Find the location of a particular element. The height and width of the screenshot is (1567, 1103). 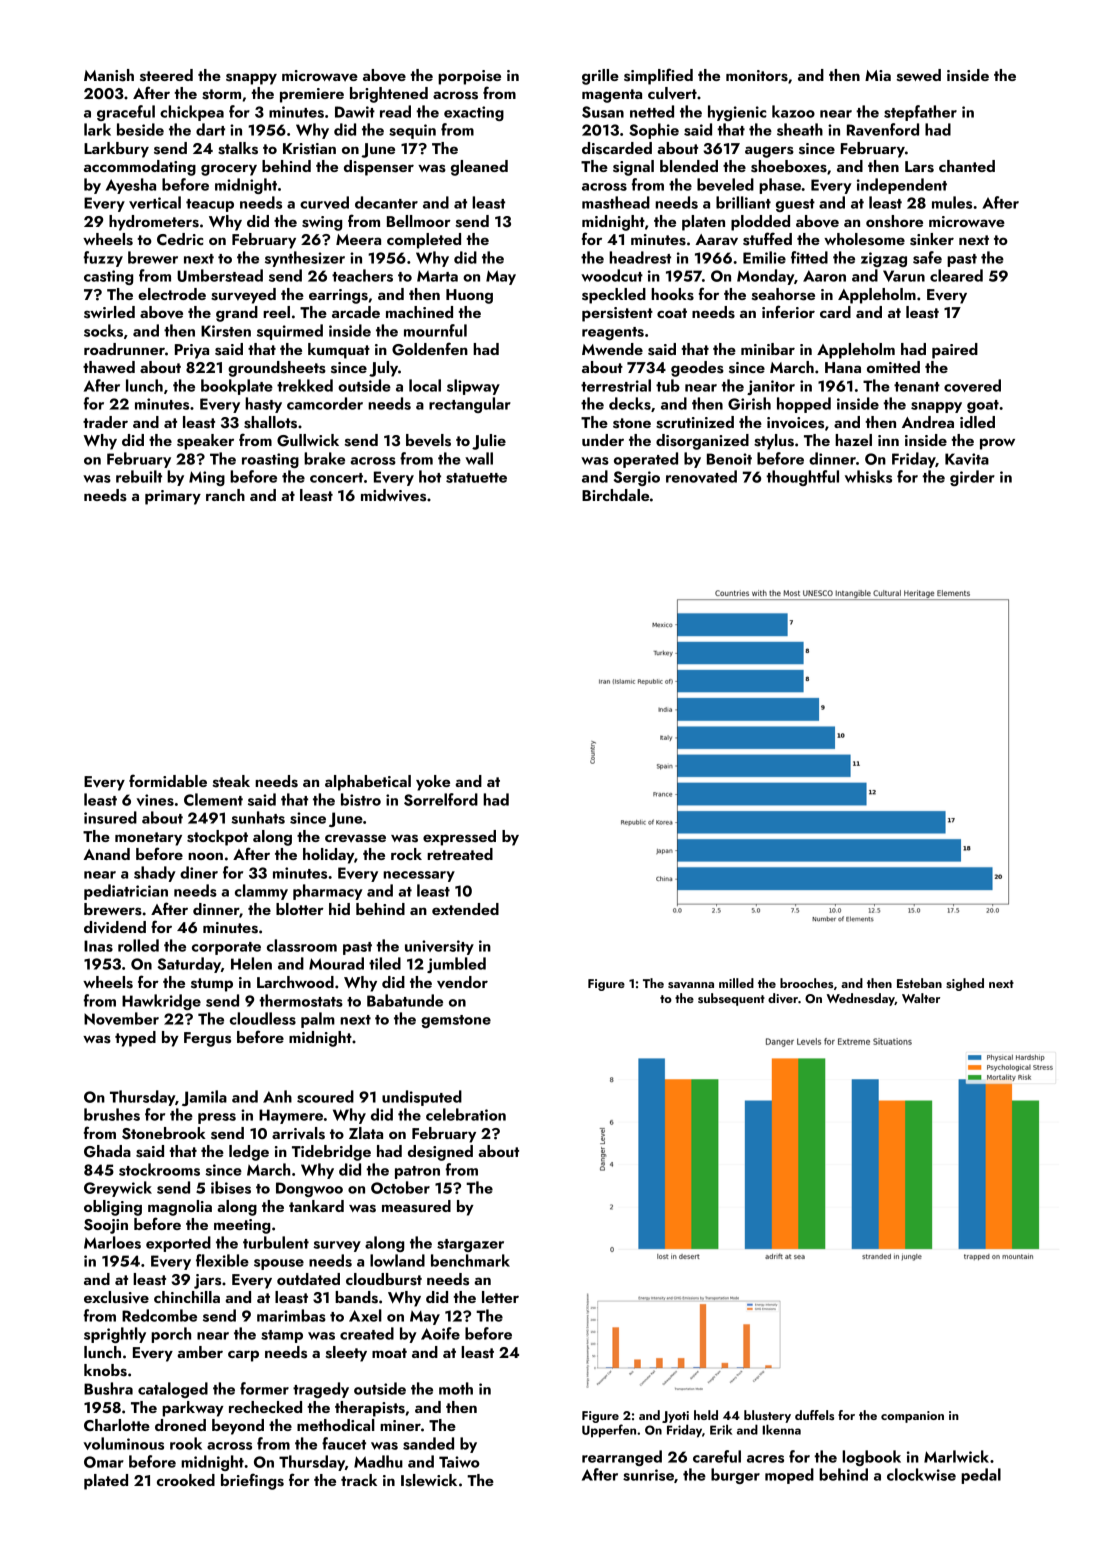

celebration is located at coordinates (466, 1114).
